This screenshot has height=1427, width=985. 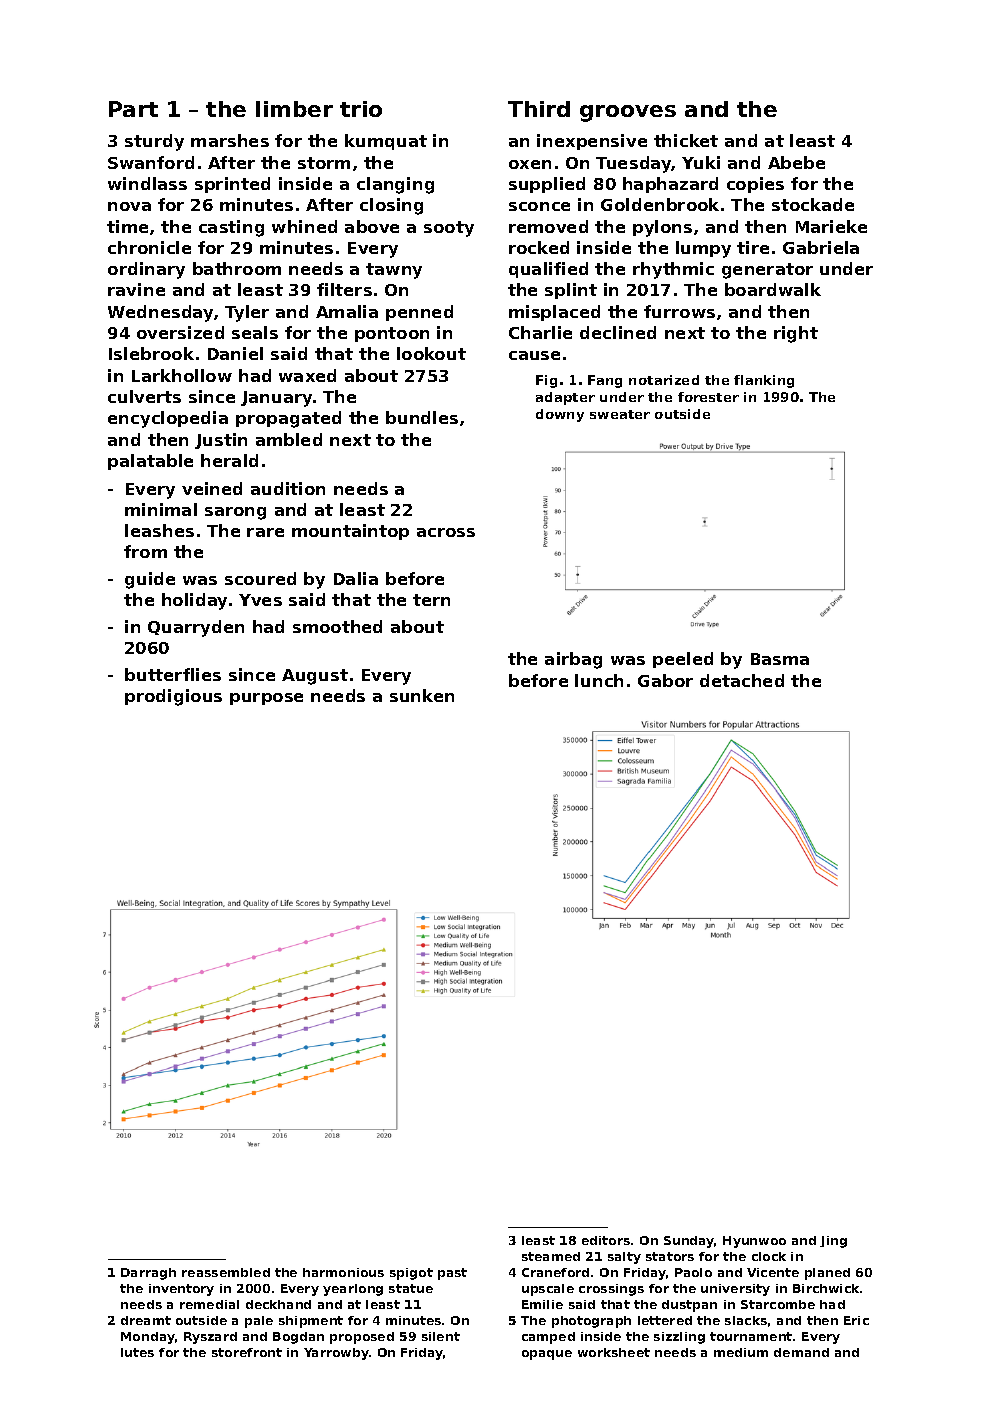 I want to click on spigot, so click(x=411, y=1274).
